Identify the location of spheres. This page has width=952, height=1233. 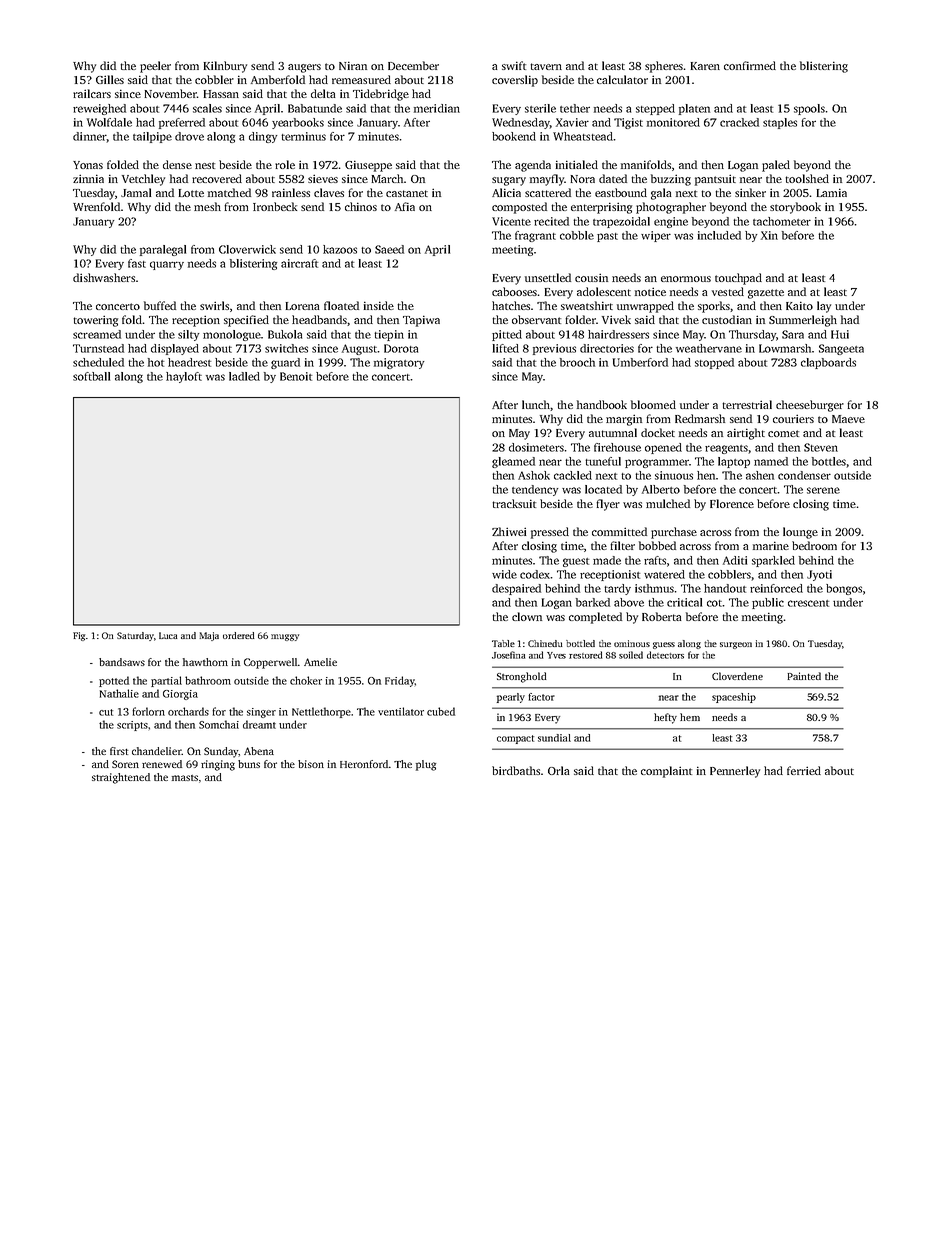
(664, 67).
